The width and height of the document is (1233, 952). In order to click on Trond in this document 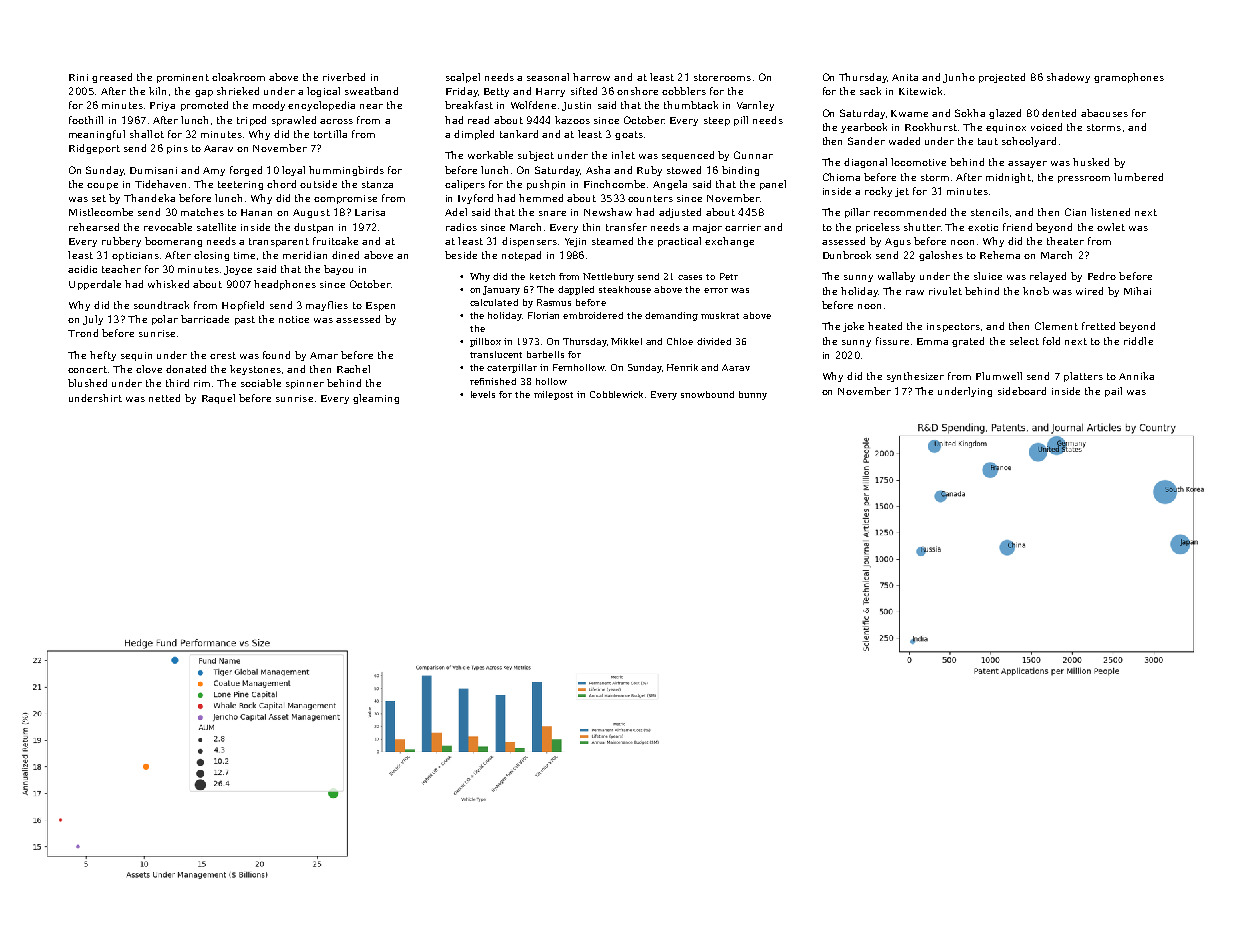, I will do `click(83, 333)`.
